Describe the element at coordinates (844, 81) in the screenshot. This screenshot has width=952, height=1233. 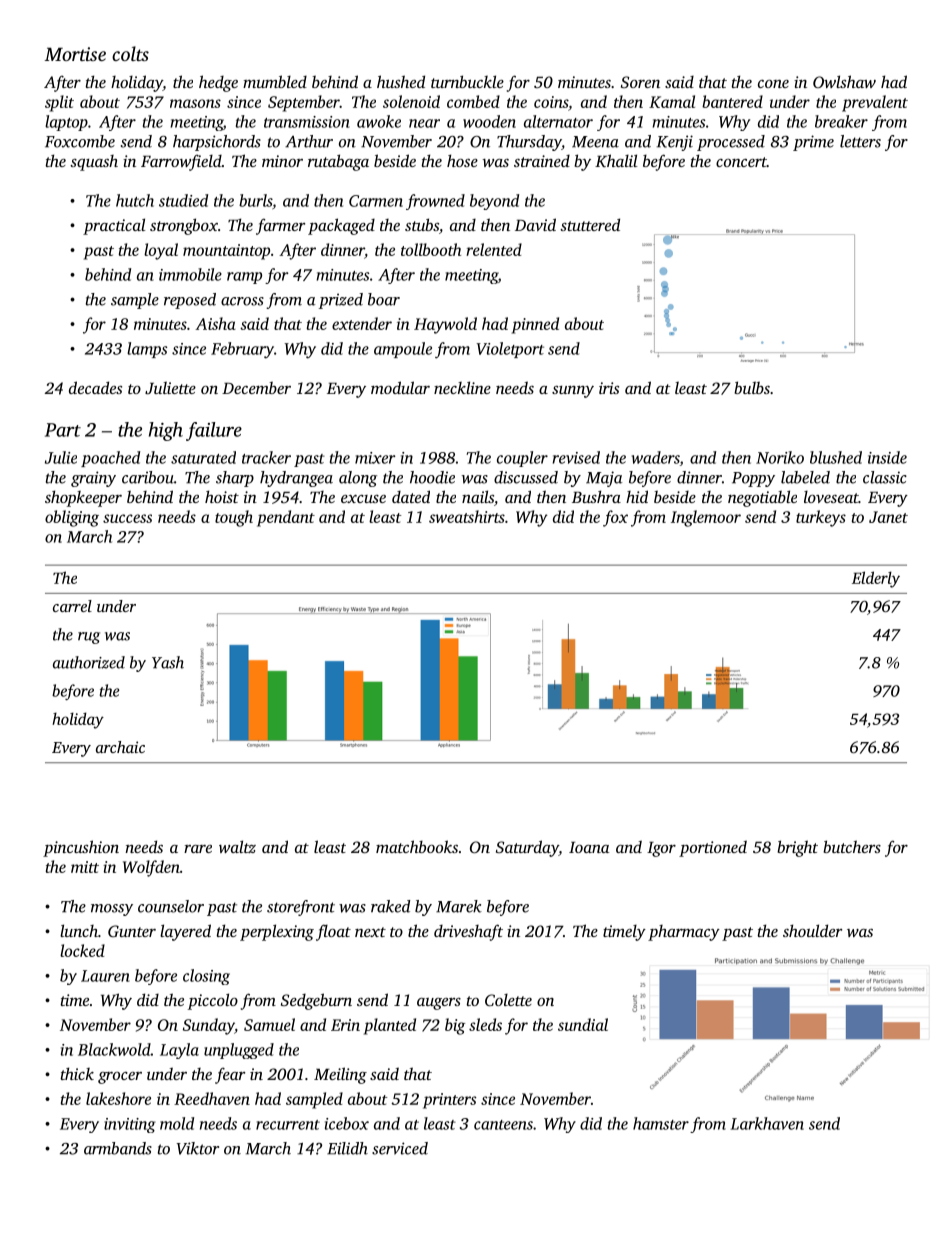
I see `Owlshaw` at that location.
